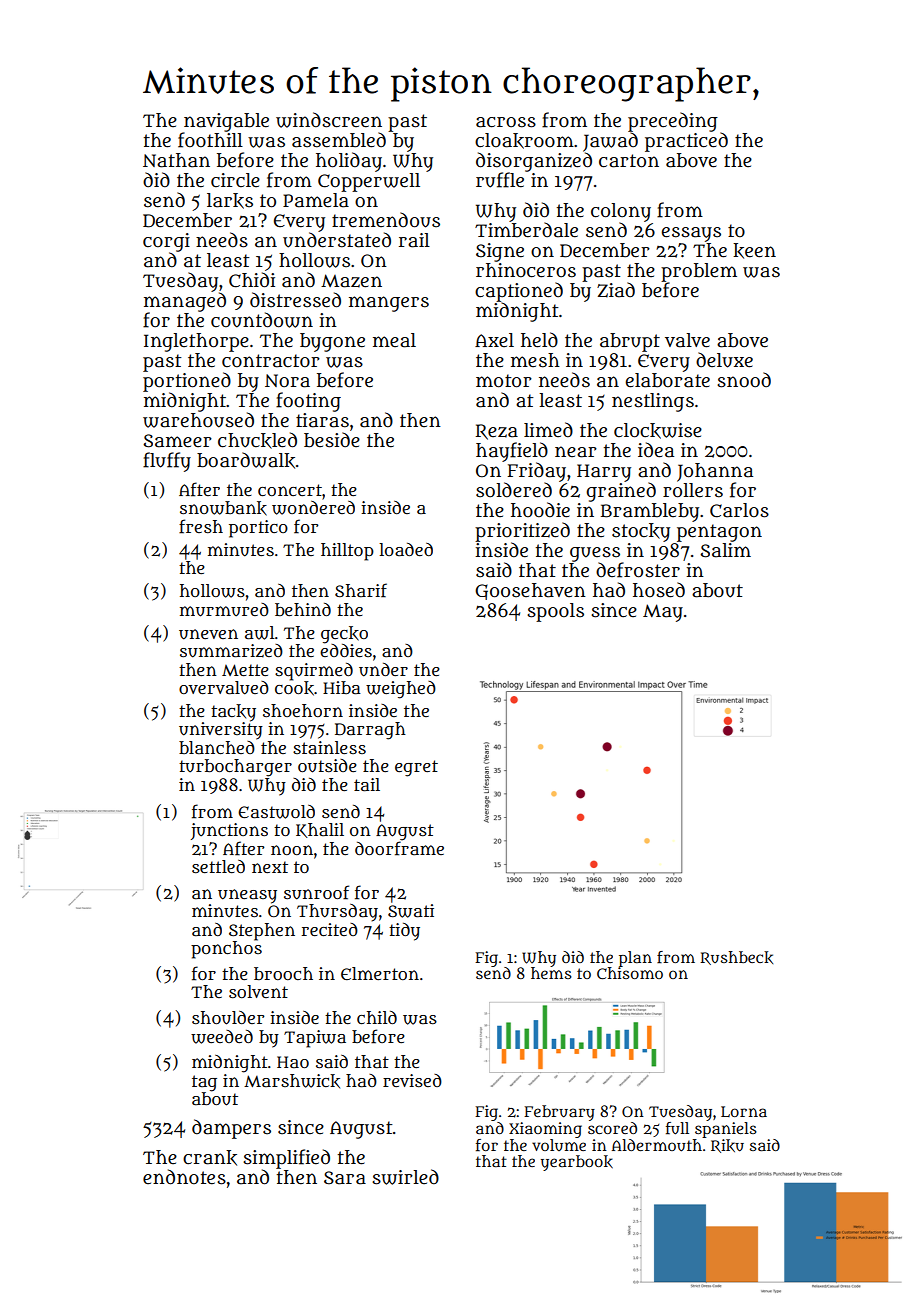 The image size is (924, 1314). I want to click on preceding, so click(673, 122).
